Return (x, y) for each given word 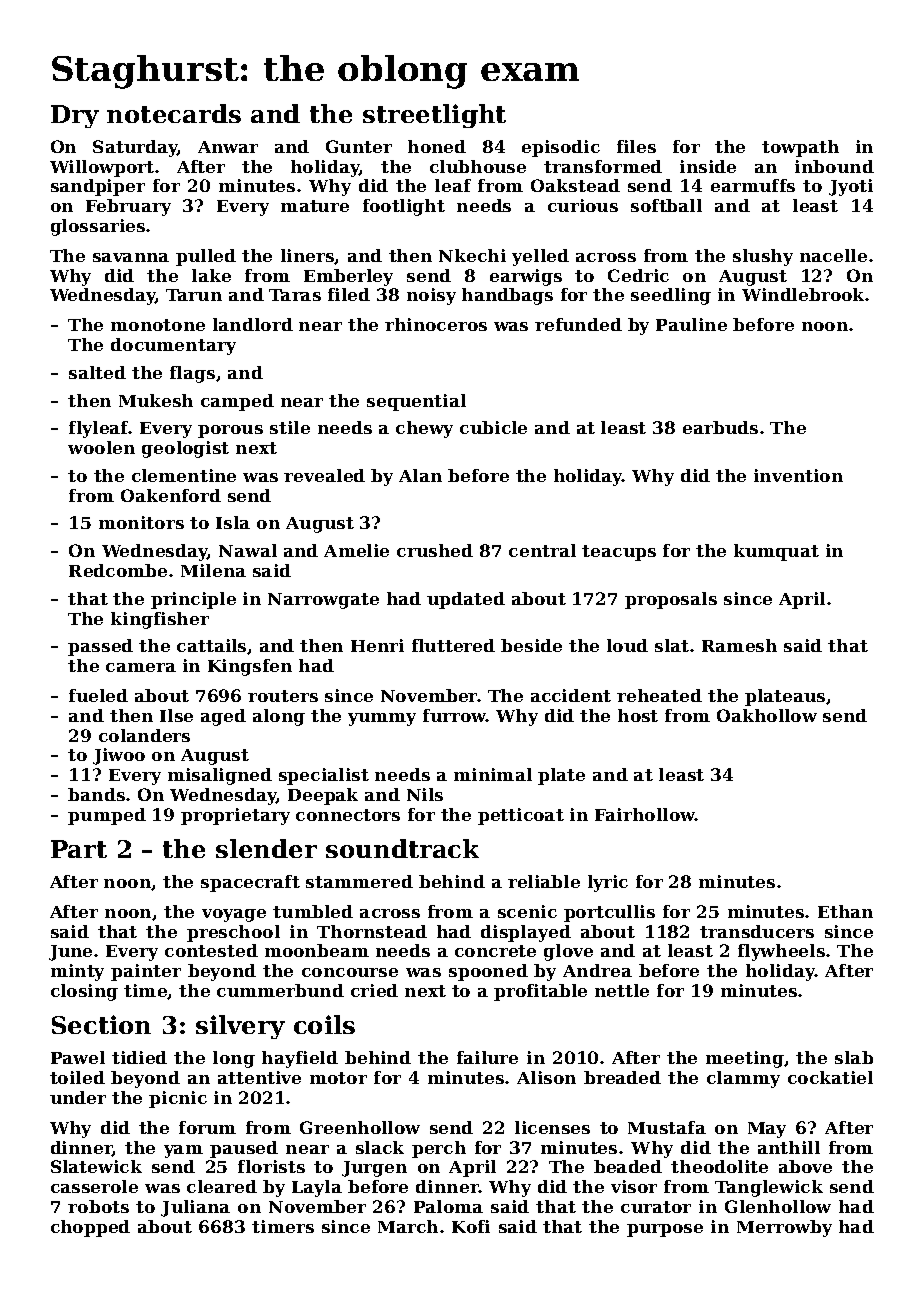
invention (798, 475)
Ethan (845, 911)
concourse (350, 972)
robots (98, 1206)
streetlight (434, 116)
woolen (101, 447)
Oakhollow (767, 715)
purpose (665, 1230)
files (636, 146)
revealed (324, 475)
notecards (174, 113)
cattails (211, 645)
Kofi (471, 1226)
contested (211, 950)
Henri (377, 645)
